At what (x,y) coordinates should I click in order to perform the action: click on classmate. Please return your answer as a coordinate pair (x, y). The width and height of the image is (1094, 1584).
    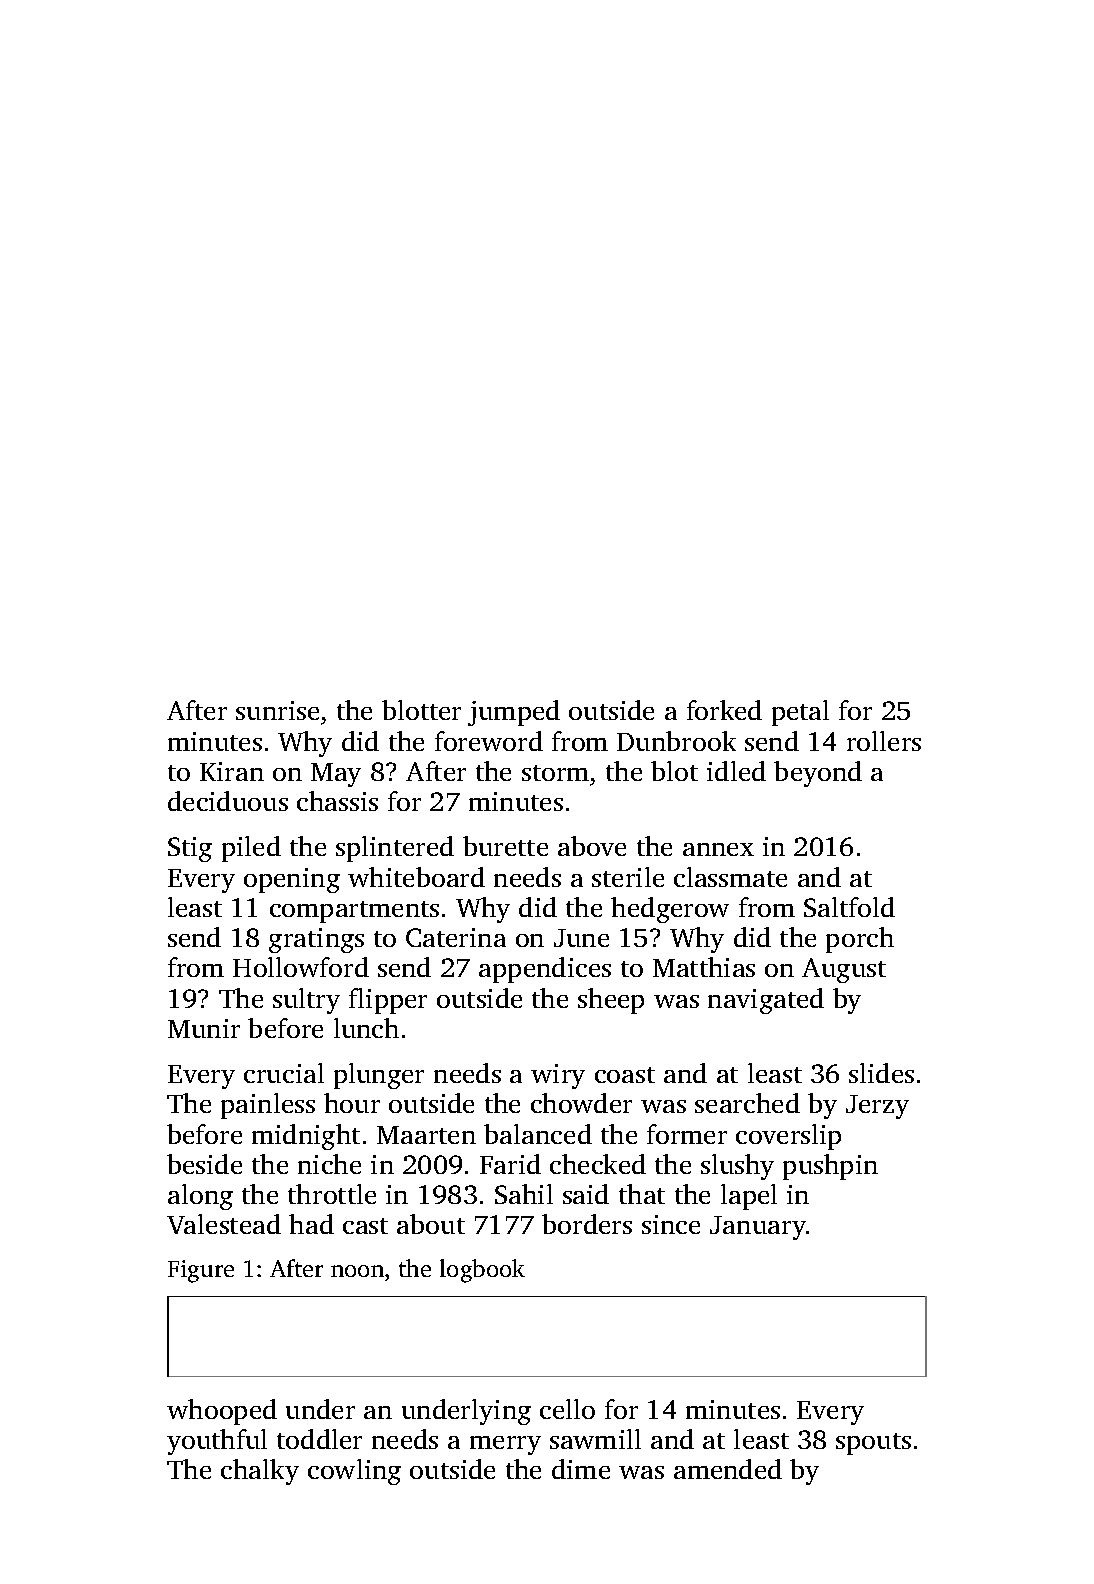
    Looking at the image, I should click on (730, 877).
